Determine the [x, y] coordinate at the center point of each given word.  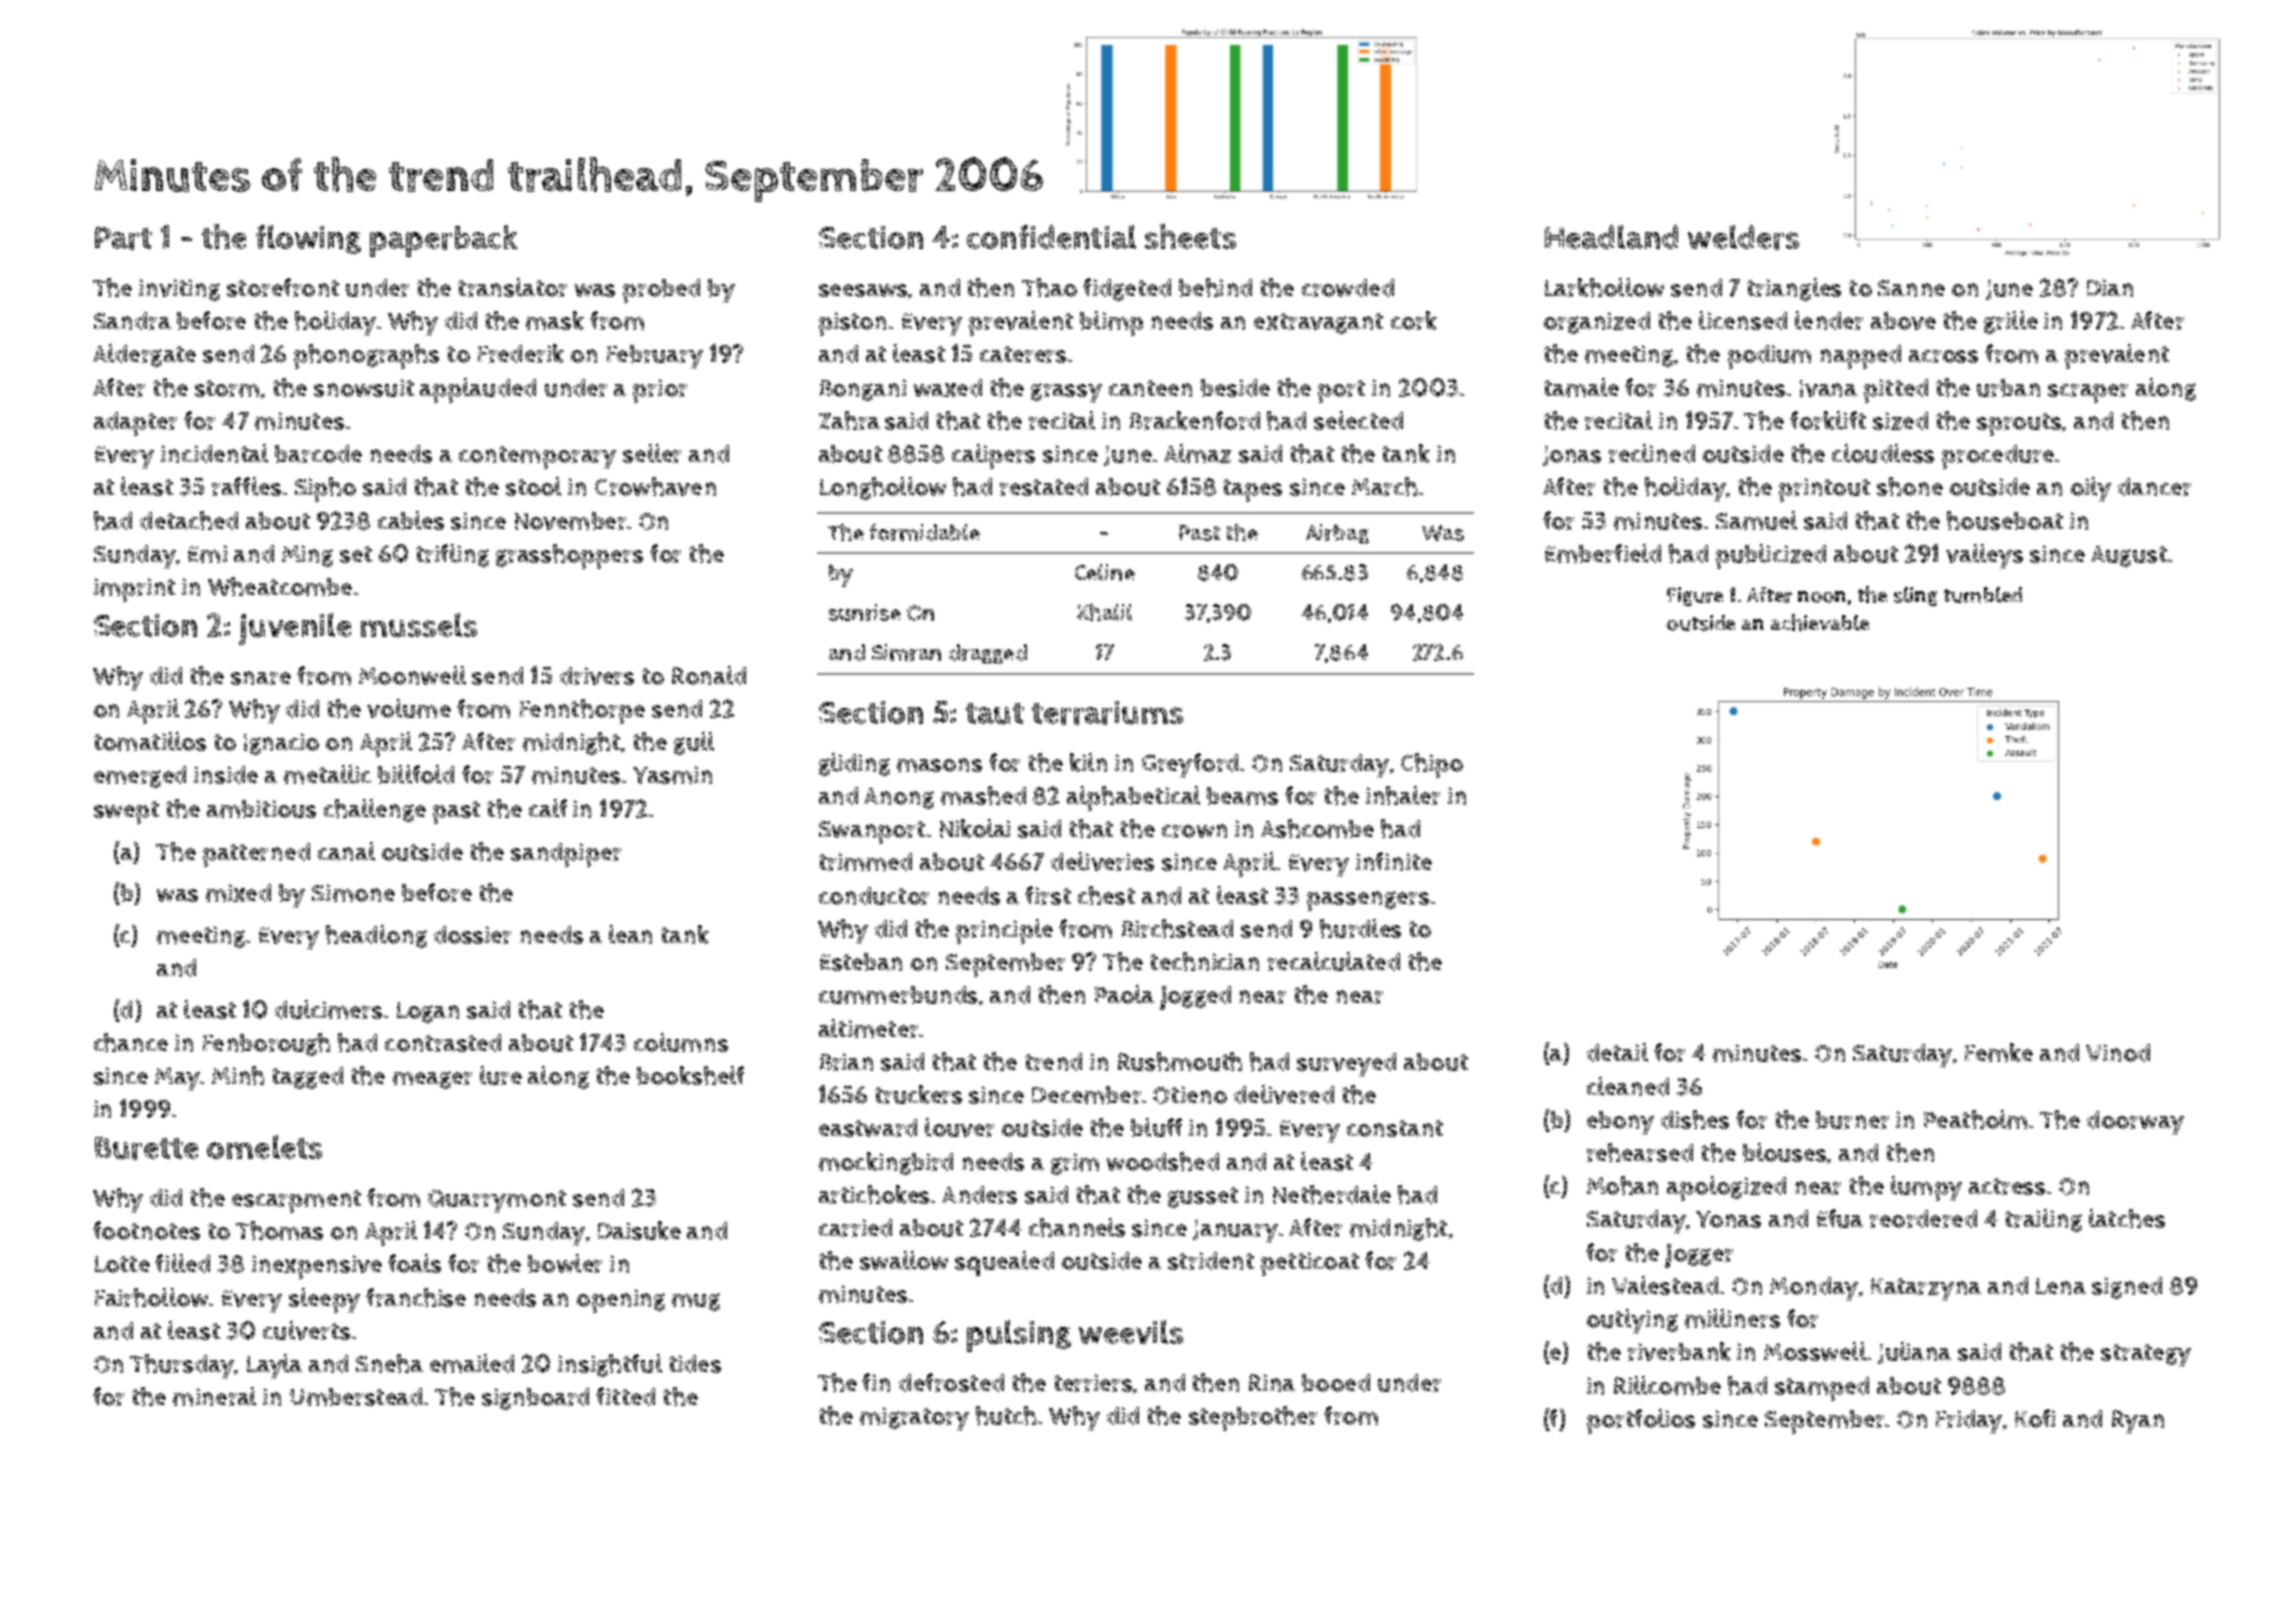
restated [1044, 487]
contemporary [537, 457]
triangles [1794, 289]
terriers [1094, 1384]
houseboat [2005, 520]
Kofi [2035, 1418]
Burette [146, 1148]
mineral [214, 1396]
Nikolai [975, 828]
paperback [444, 241]
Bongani [863, 390]
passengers [1368, 901]
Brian [846, 1062]
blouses [1784, 1152]
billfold [416, 774]
